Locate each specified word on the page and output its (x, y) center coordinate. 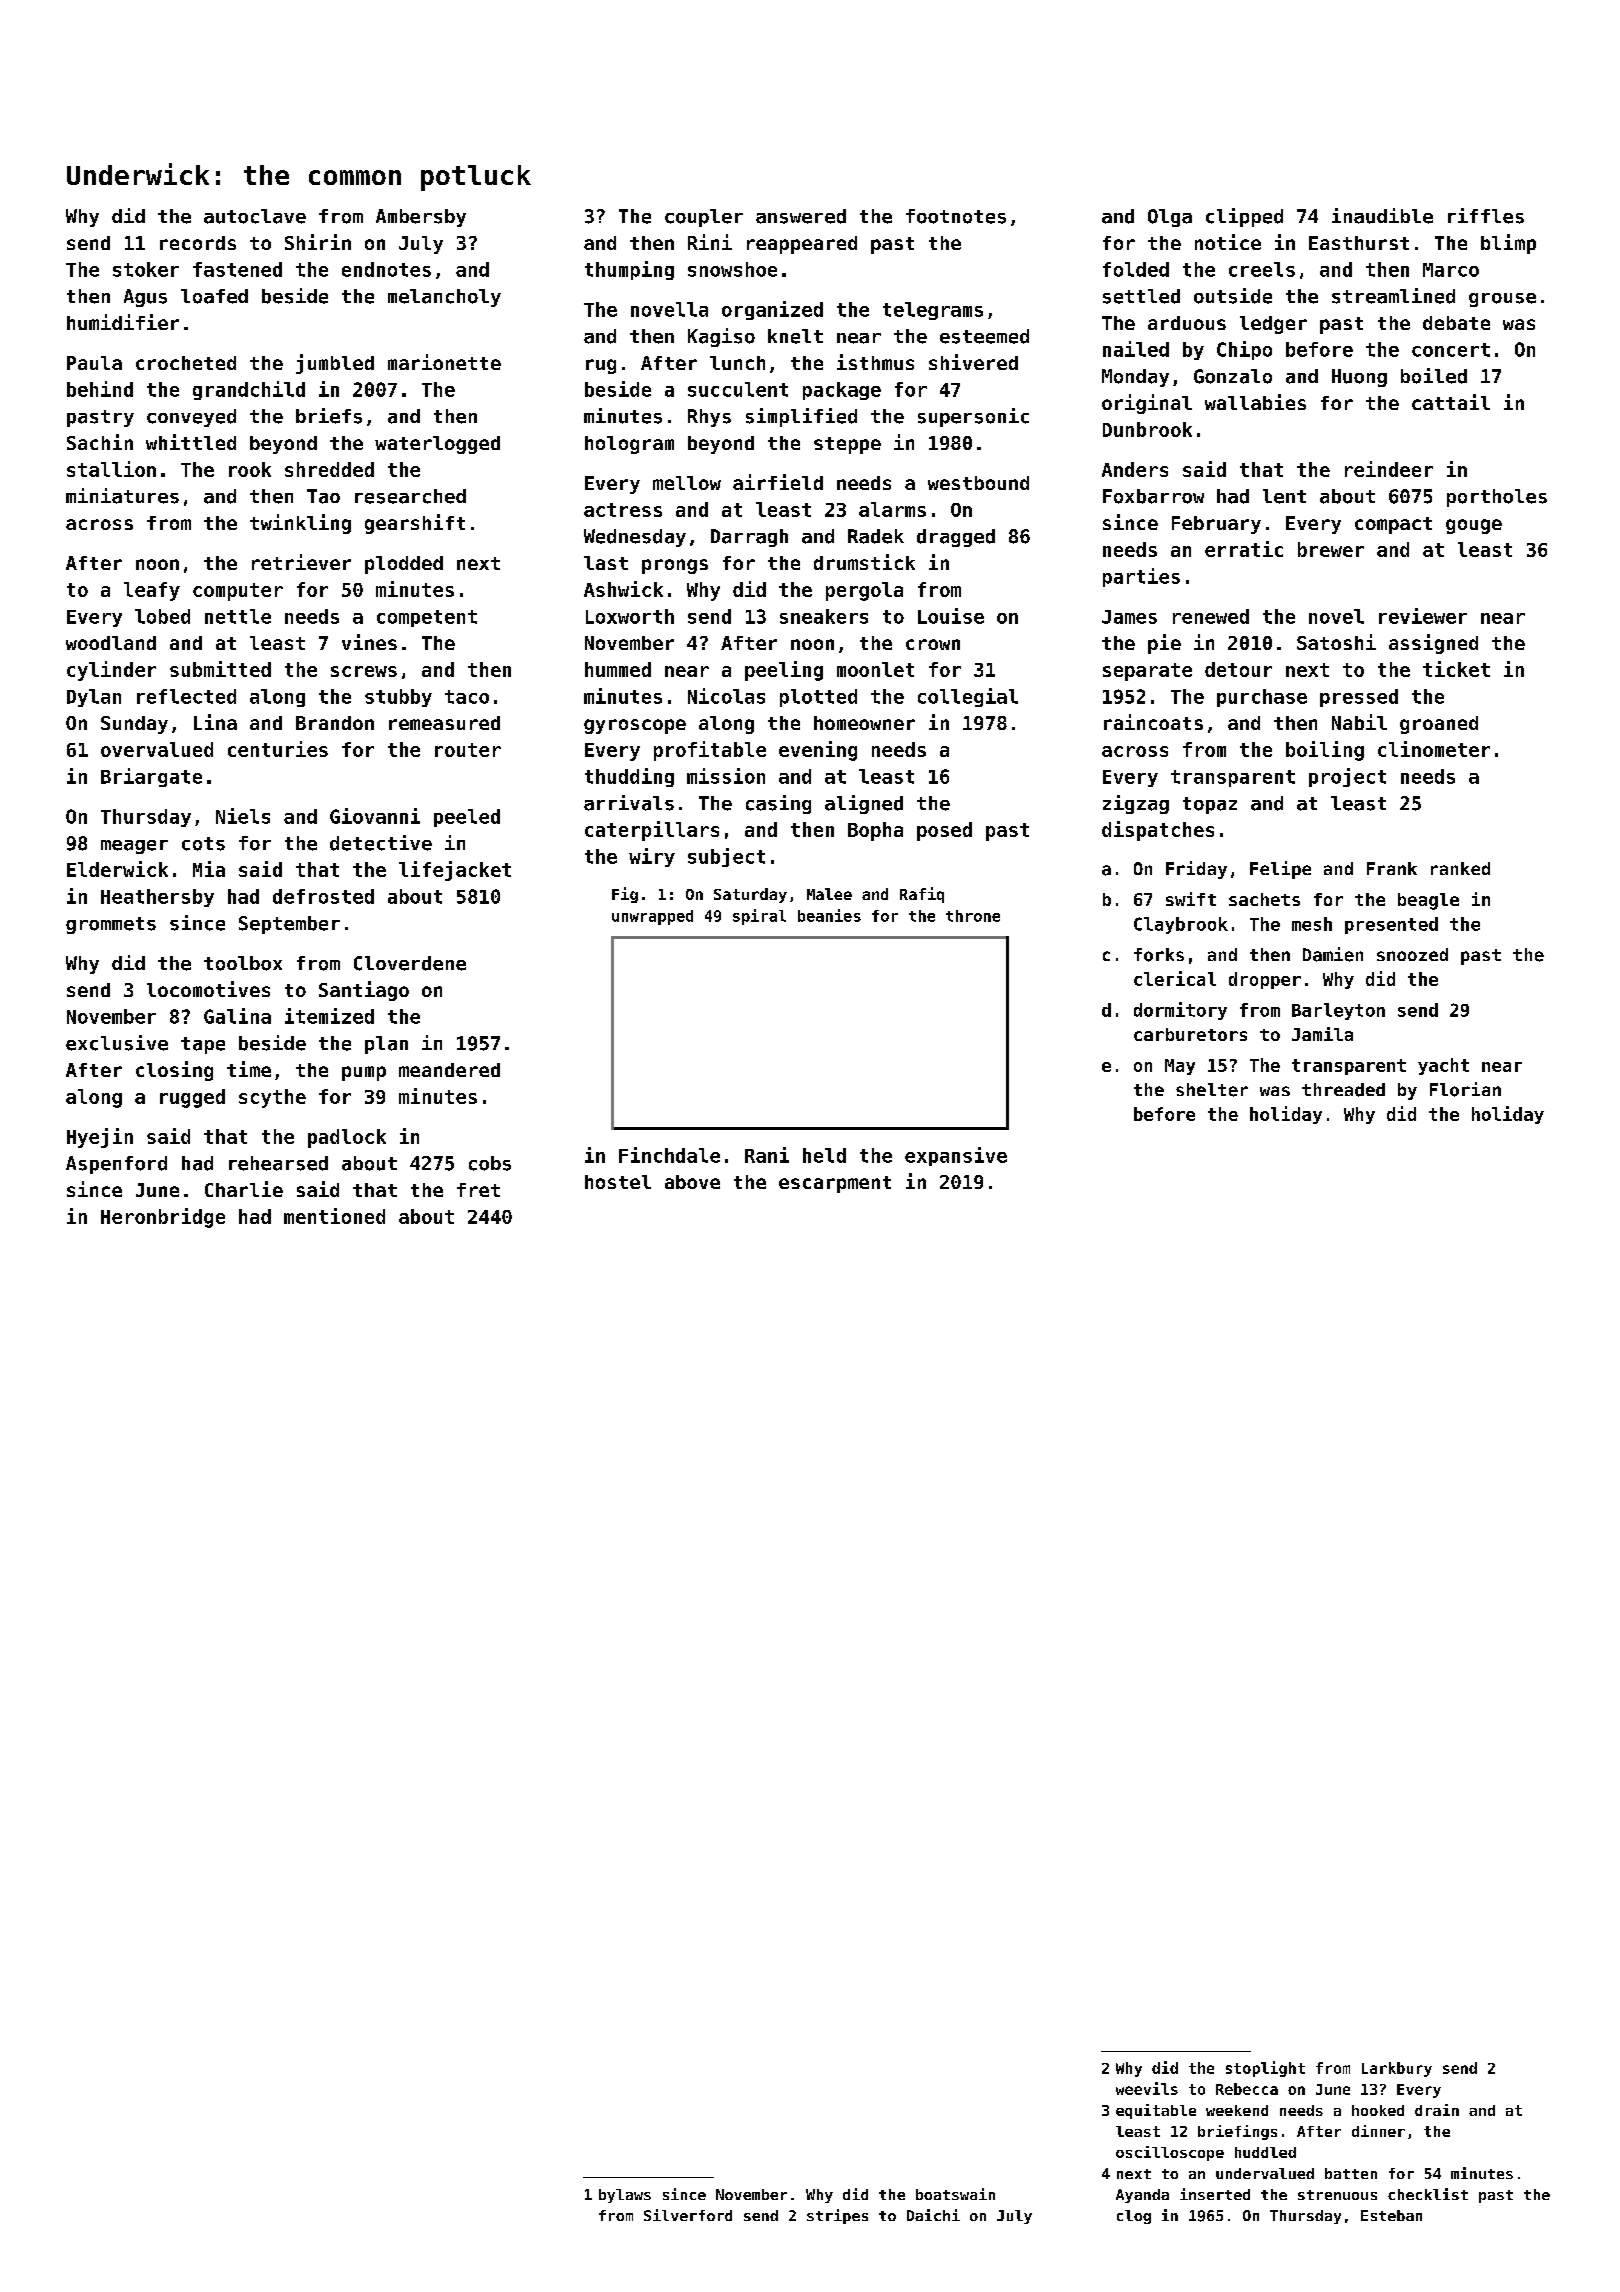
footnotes (956, 216)
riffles (1486, 216)
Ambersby (421, 218)
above (692, 1182)
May (1180, 1067)
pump (364, 1073)
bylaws (625, 2196)
